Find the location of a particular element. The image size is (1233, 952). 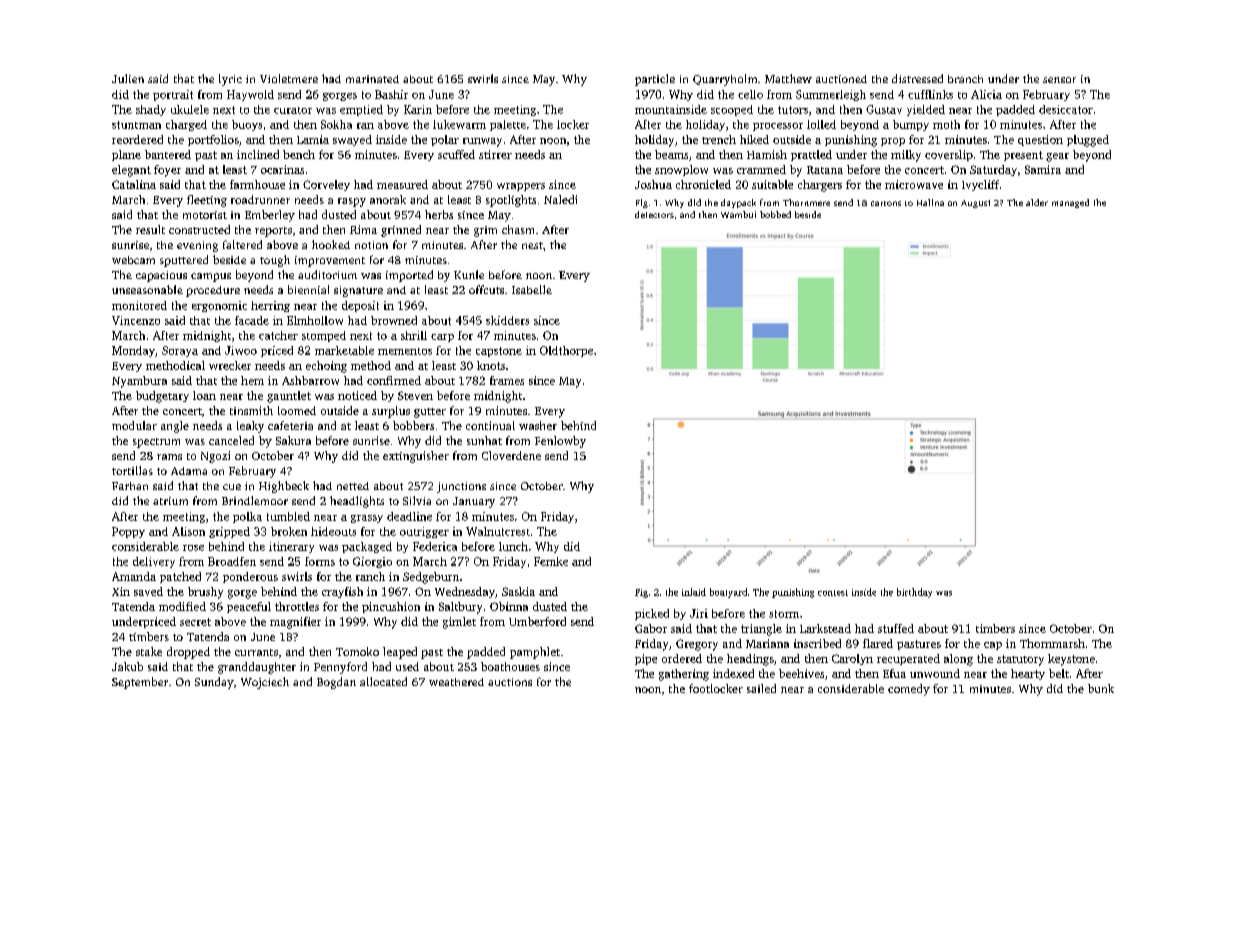

distressed is located at coordinates (917, 78).
